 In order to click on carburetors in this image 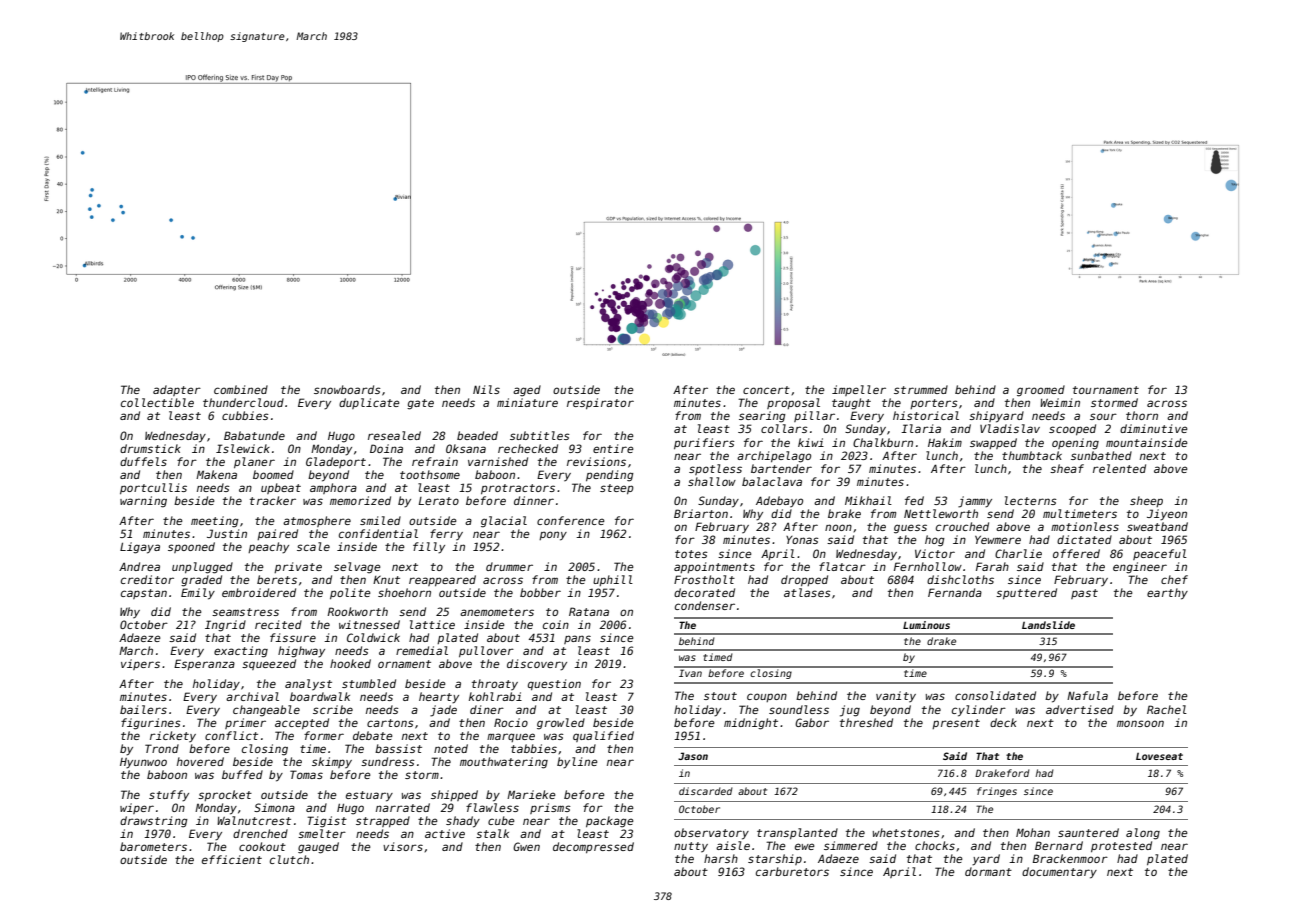, I will do `click(792, 871)`.
